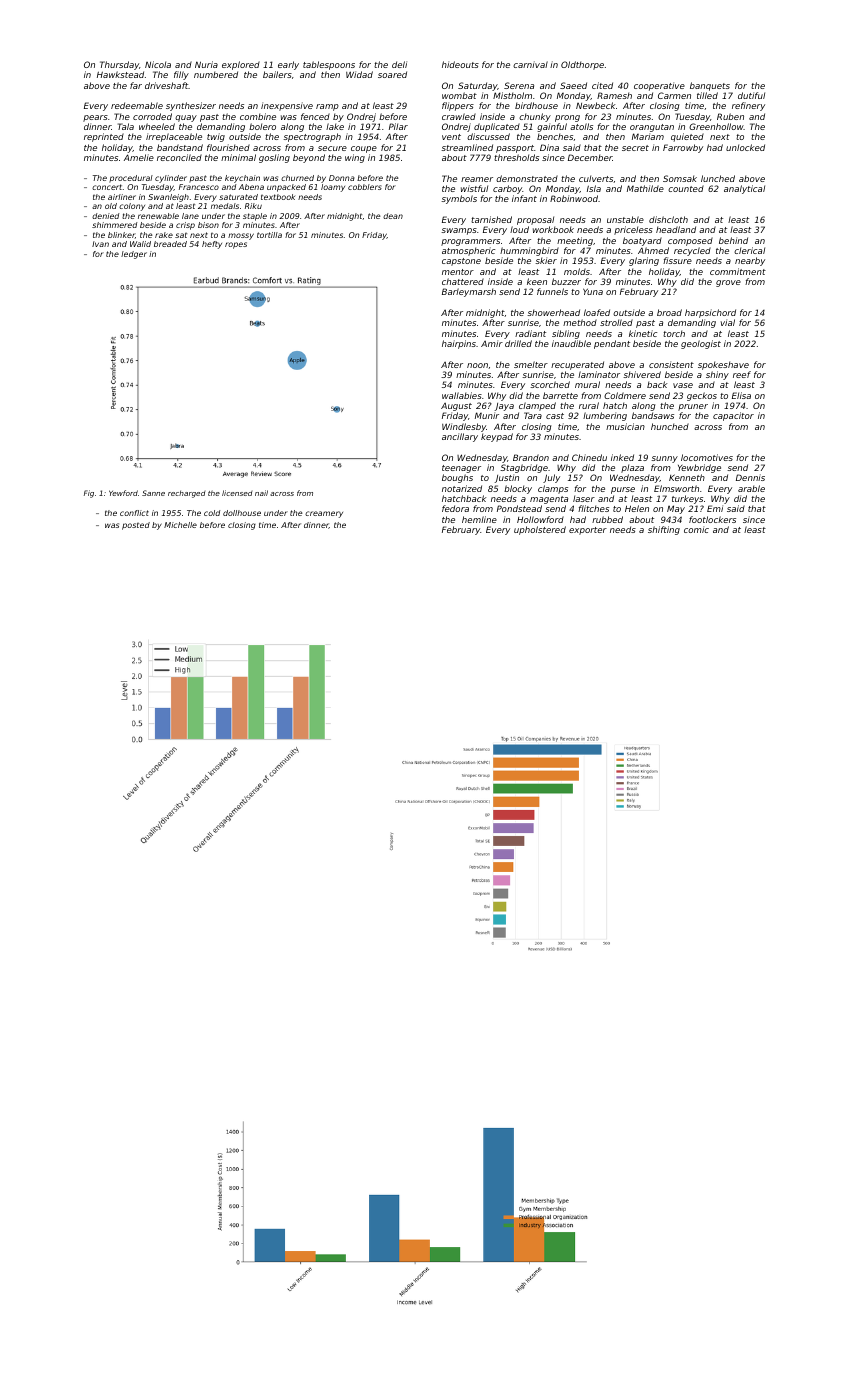  What do you see at coordinates (462, 395) in the screenshot?
I see `wallabies` at bounding box center [462, 395].
